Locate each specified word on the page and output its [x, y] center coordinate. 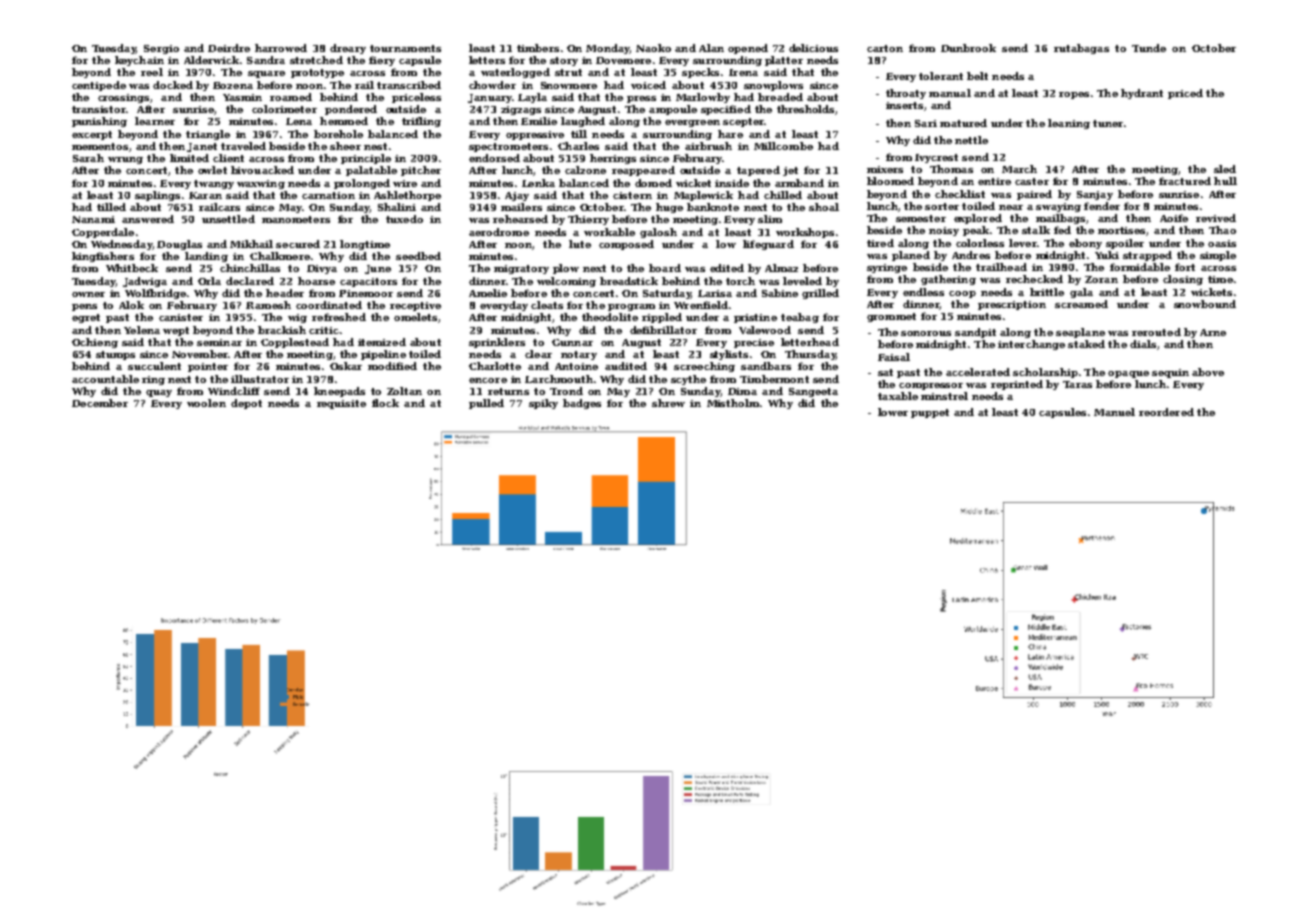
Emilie [539, 121]
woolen [206, 403]
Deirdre [229, 48]
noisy [944, 231]
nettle [971, 140]
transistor [99, 109]
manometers [296, 219]
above [1208, 372]
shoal [824, 207]
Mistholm [733, 403]
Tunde [1149, 48]
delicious [813, 48]
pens [84, 307]
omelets [415, 317]
